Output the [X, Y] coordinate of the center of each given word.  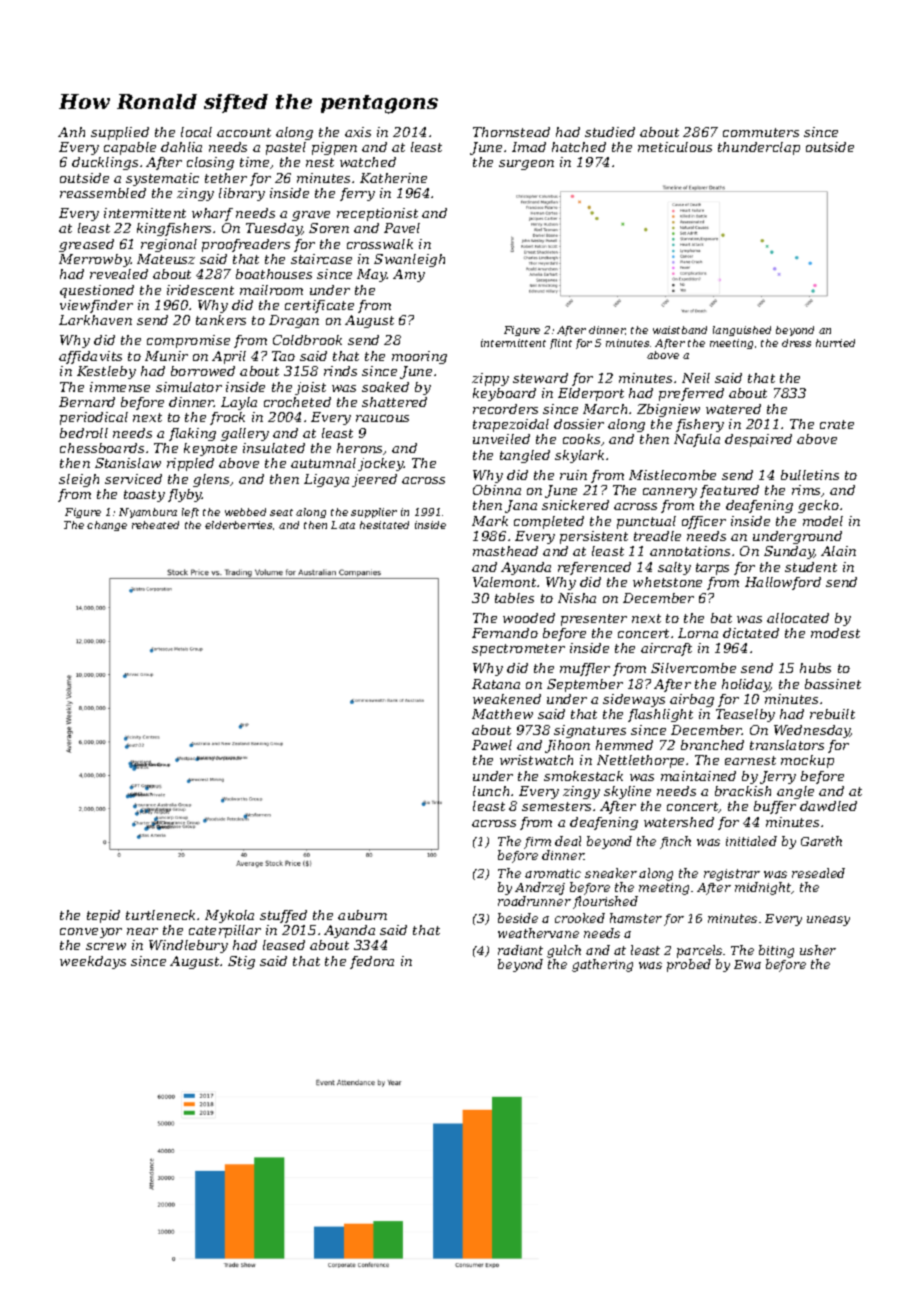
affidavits [90, 357]
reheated [155, 525]
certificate [319, 306]
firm [537, 843]
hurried [835, 343]
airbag [692, 700]
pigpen [334, 148]
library [242, 194]
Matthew [502, 714]
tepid [103, 916]
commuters [761, 132]
